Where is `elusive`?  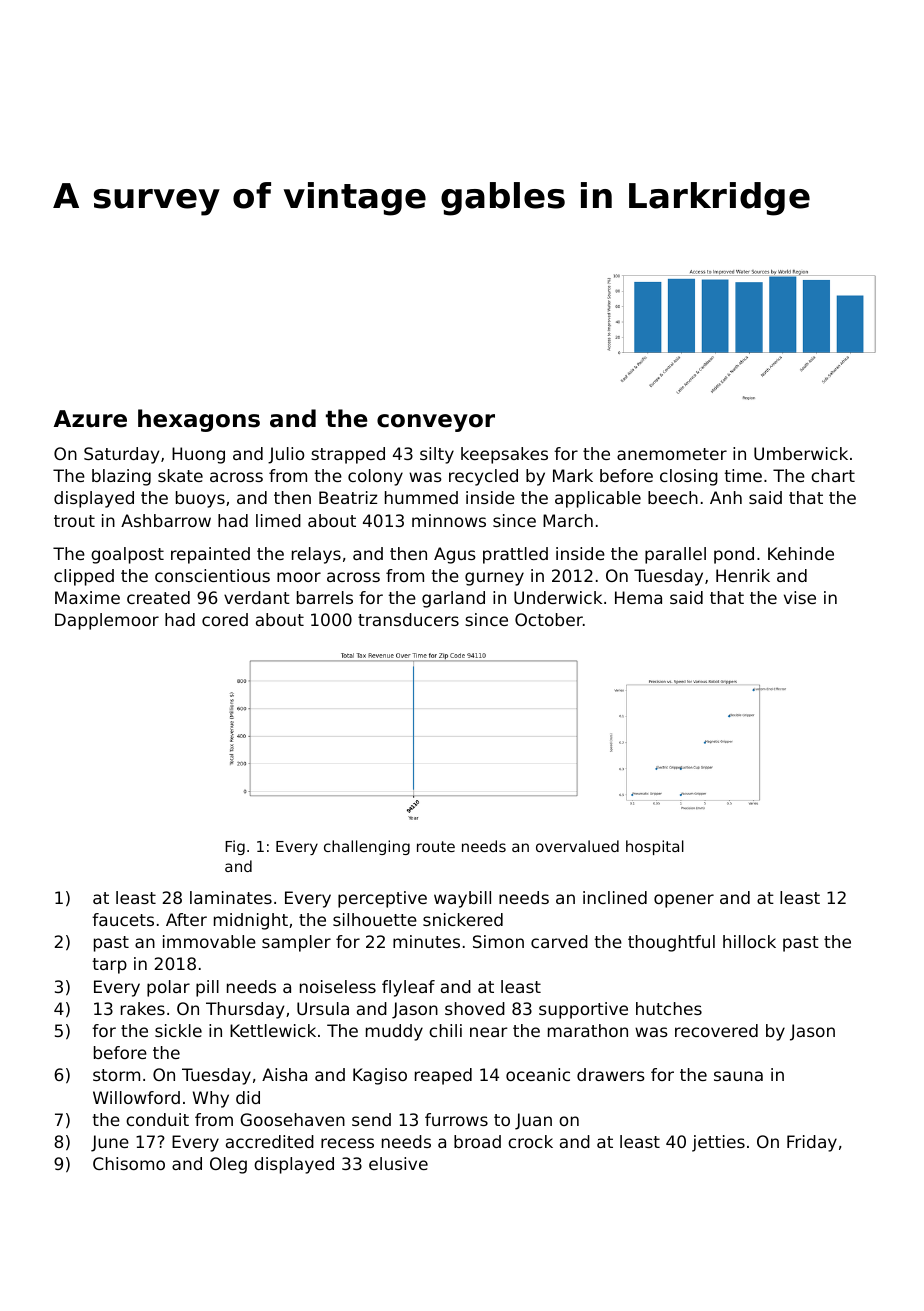 elusive is located at coordinates (398, 1163).
